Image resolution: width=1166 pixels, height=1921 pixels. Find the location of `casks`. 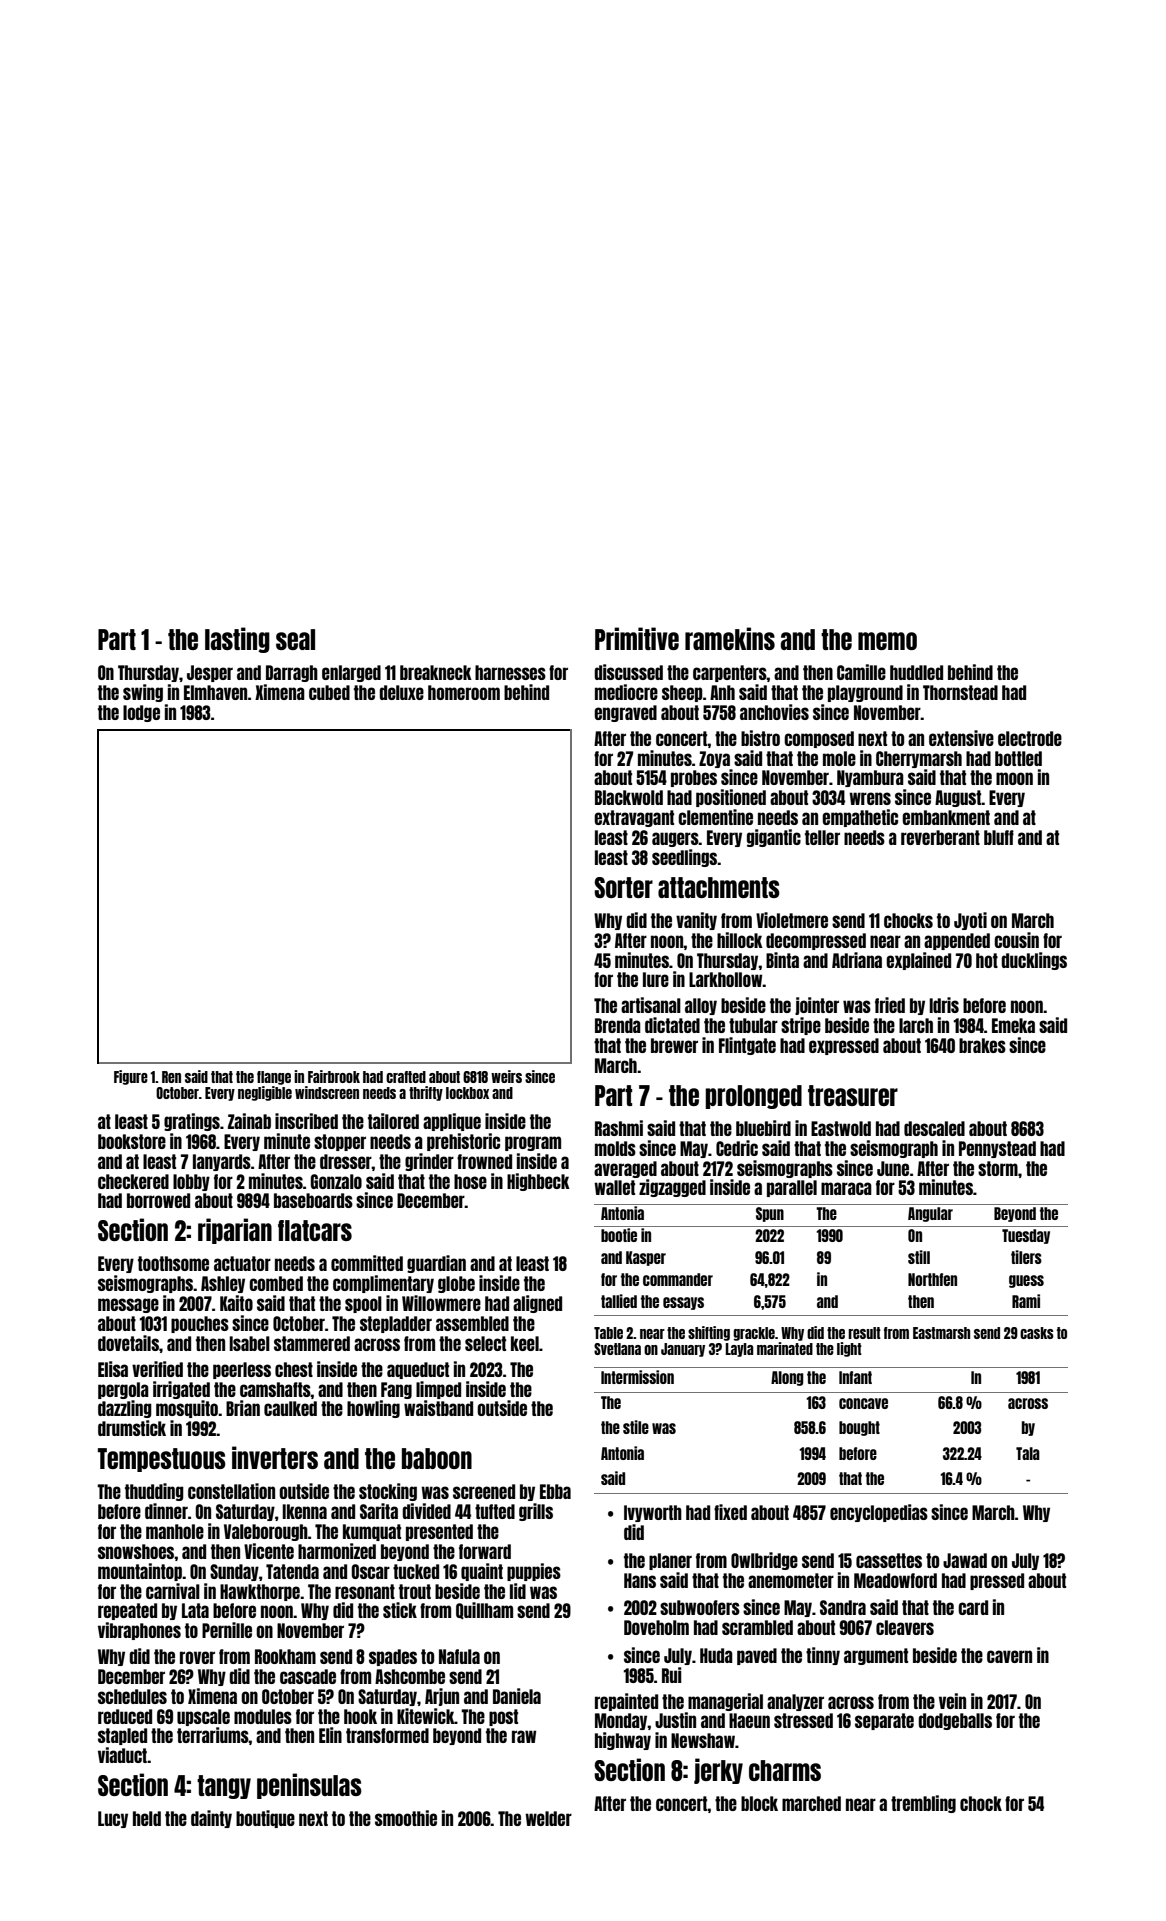

casks is located at coordinates (1037, 1333).
